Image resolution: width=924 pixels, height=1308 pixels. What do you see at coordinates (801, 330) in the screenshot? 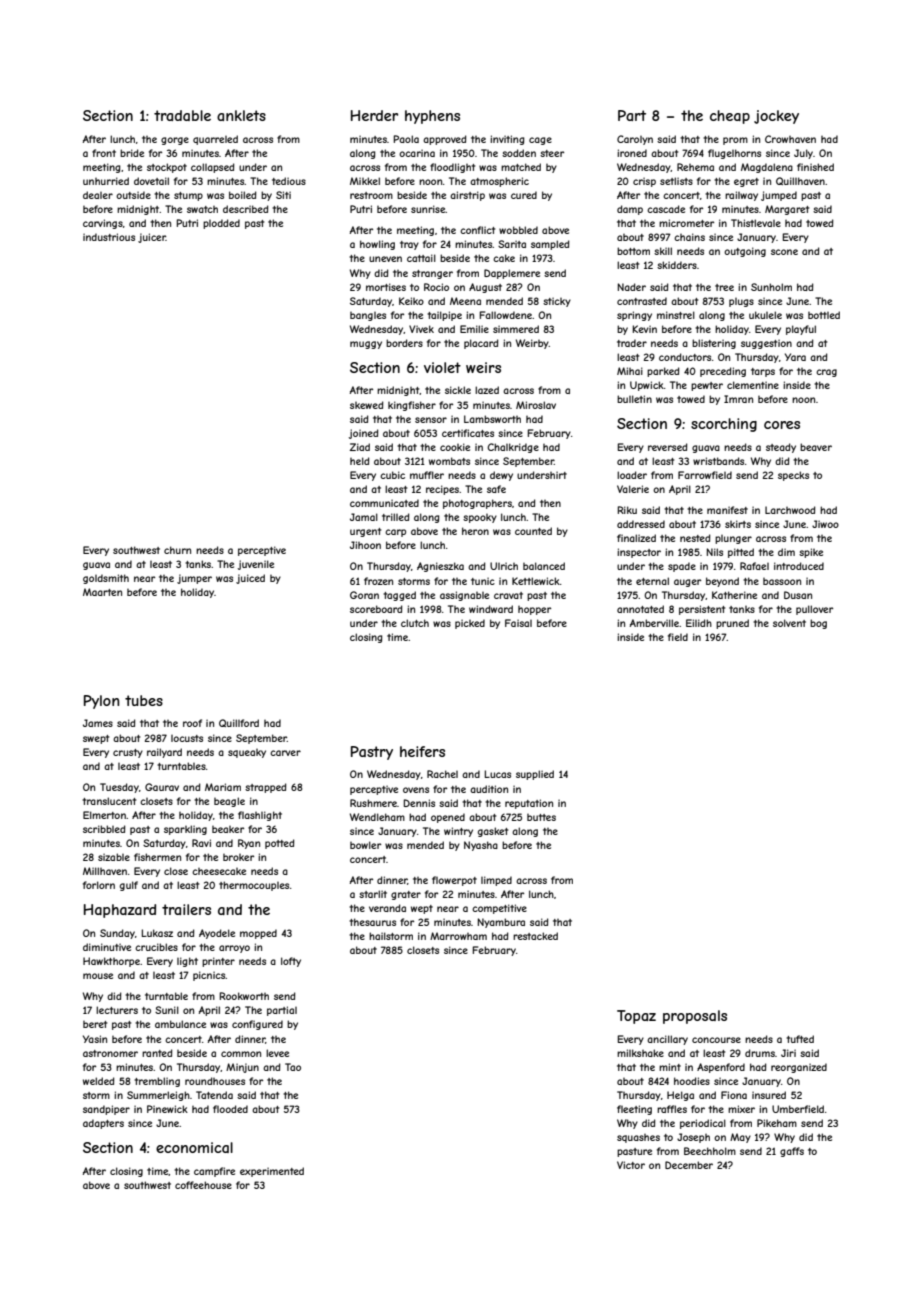
I see `playful` at bounding box center [801, 330].
